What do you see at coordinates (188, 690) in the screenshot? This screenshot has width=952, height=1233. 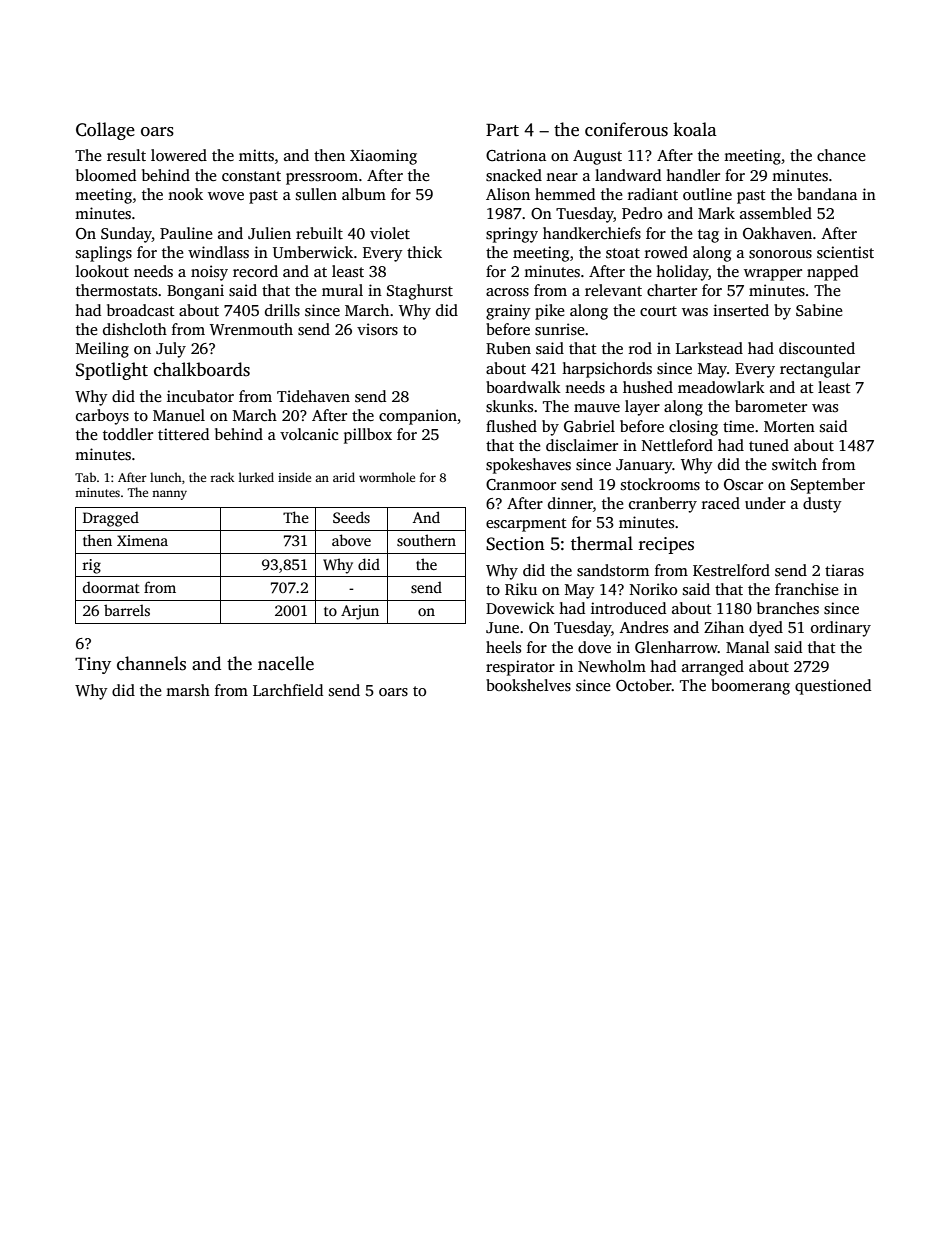 I see `marsh` at bounding box center [188, 690].
